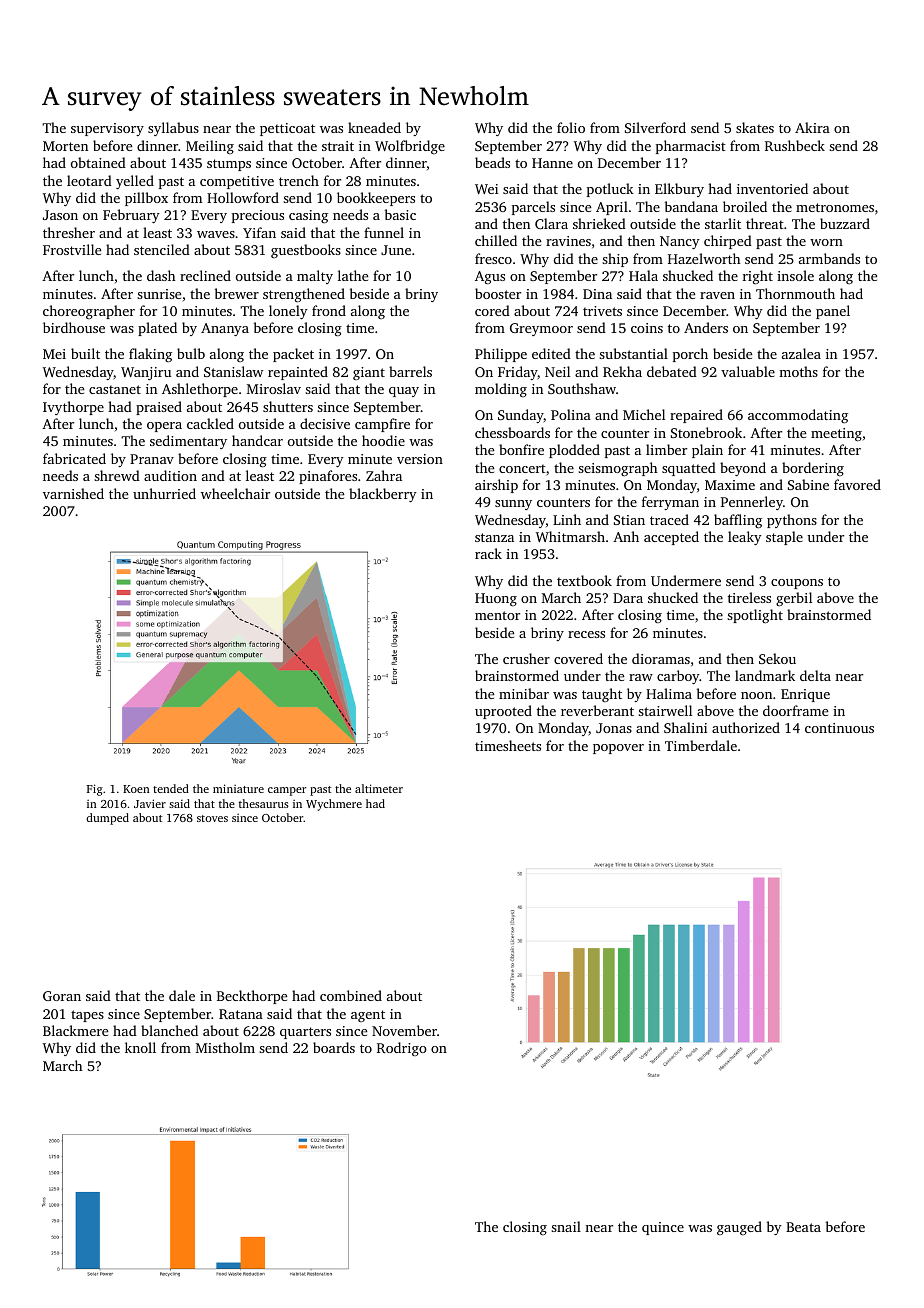 The width and height of the screenshot is (924, 1308). Describe the element at coordinates (680, 242) in the screenshot. I see `Nancy` at that location.
